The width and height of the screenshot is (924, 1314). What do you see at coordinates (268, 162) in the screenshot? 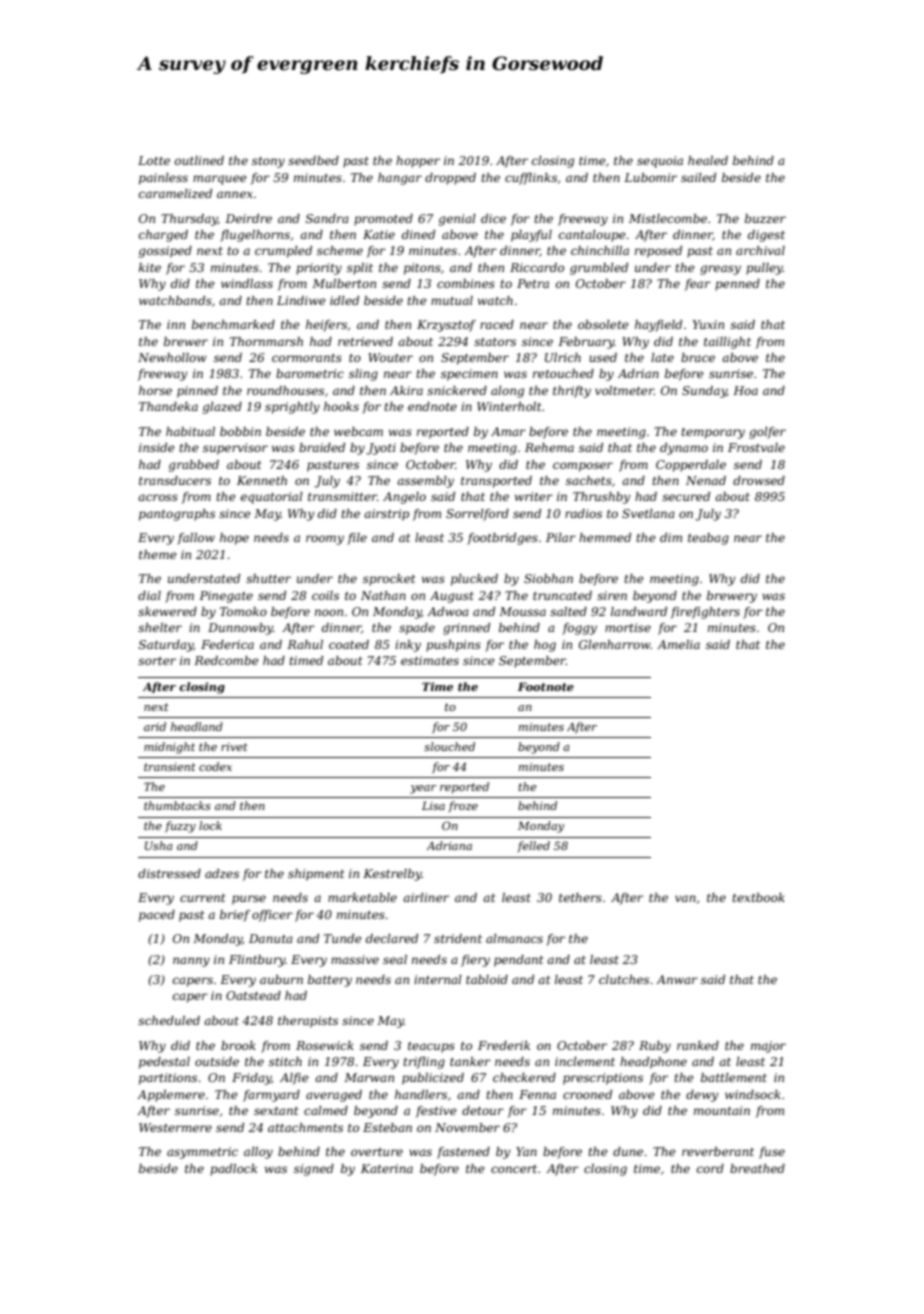
I see `stony` at bounding box center [268, 162].
